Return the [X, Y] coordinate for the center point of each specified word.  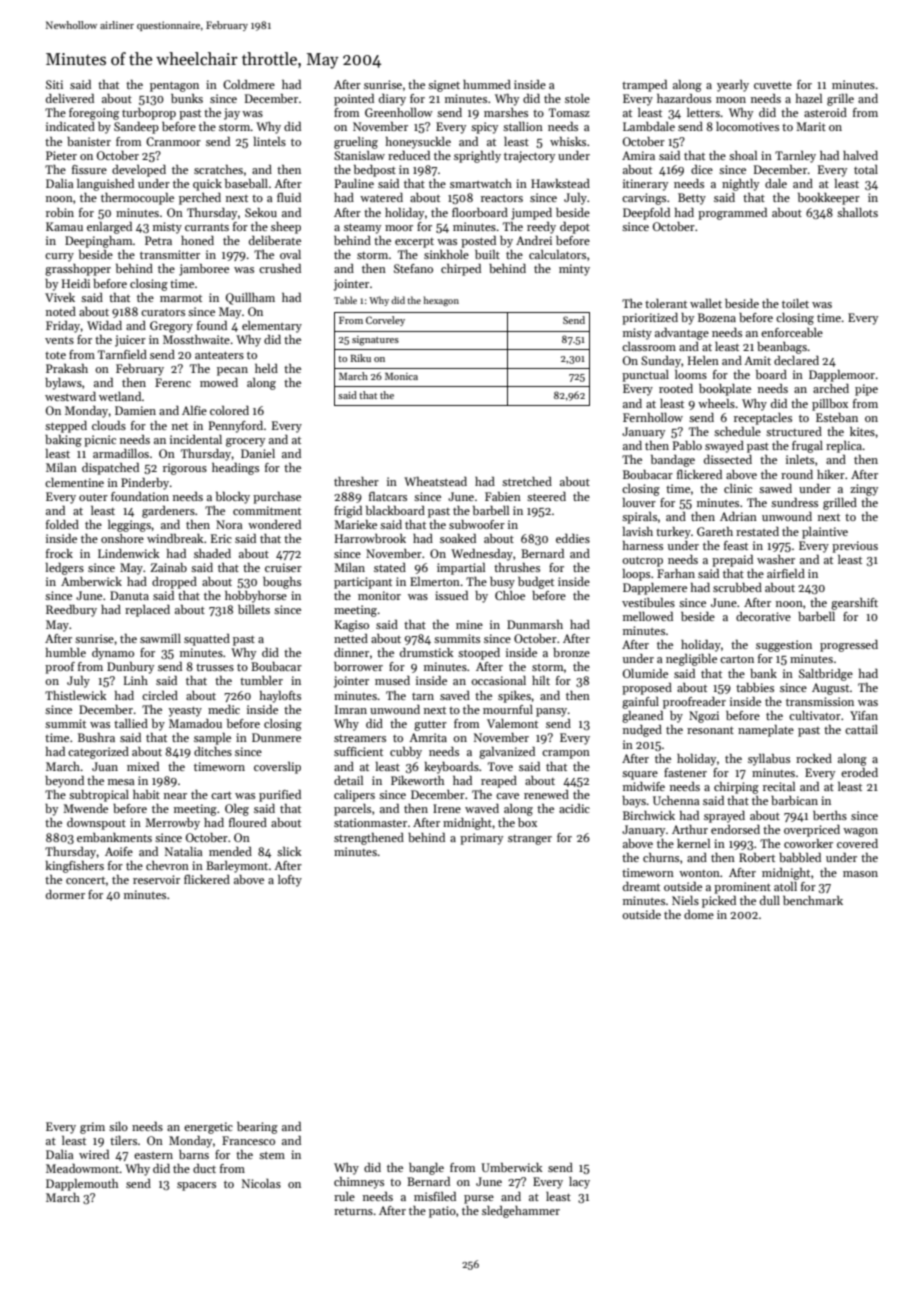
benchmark [813, 900]
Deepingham [99, 242]
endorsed [735, 829]
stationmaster [370, 822]
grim [92, 1128]
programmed [732, 214]
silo [118, 1126]
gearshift [854, 604]
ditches [213, 751]
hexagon [441, 301]
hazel [809, 98]
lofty [290, 881]
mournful [508, 709]
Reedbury [71, 611]
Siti [54, 84]
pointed [354, 100]
